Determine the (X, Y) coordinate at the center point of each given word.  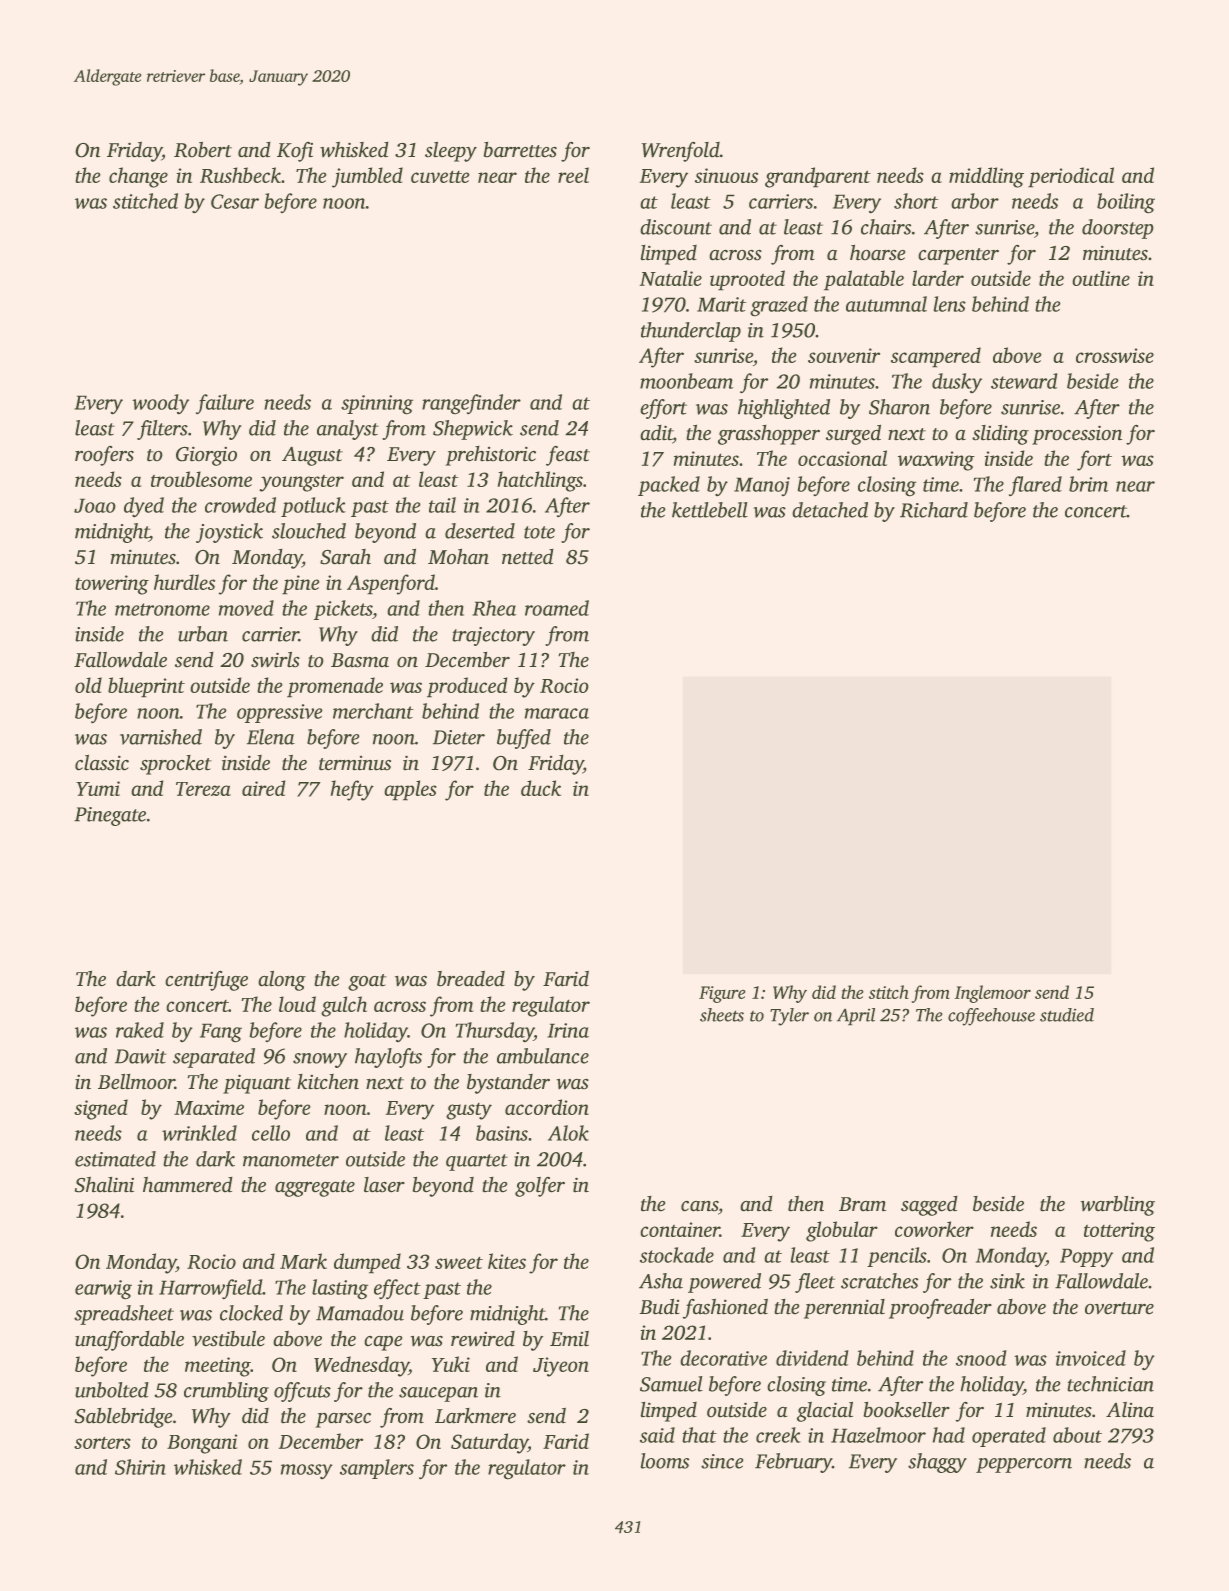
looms (665, 1461)
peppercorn (1024, 1465)
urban (203, 634)
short (916, 201)
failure (225, 404)
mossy (307, 1471)
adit (656, 434)
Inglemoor (993, 994)
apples (410, 790)
